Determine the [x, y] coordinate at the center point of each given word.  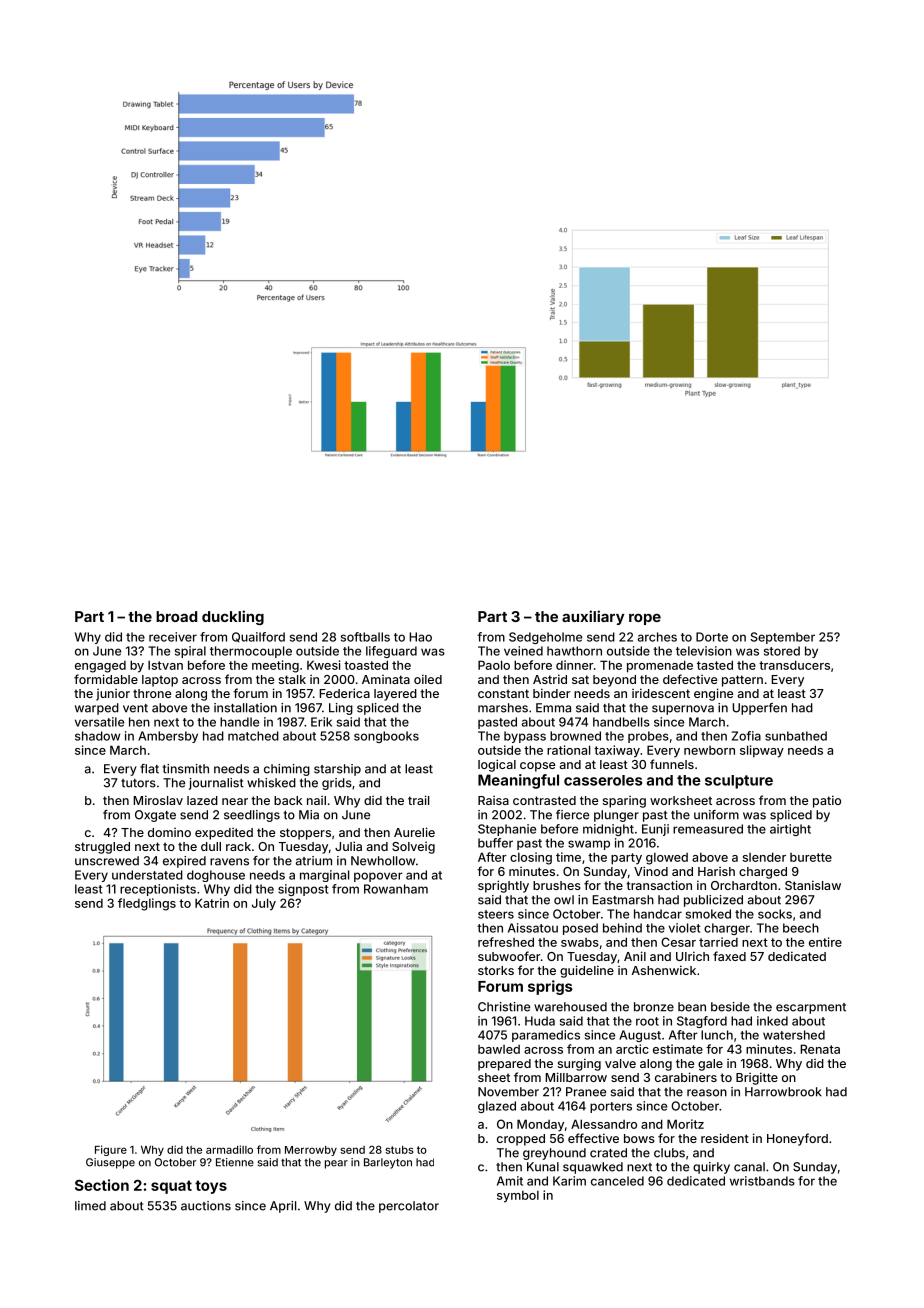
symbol [518, 1197]
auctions [206, 1206]
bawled [499, 1049]
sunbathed [796, 736]
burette [811, 857]
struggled [102, 848]
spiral [190, 652]
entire [825, 942]
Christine [504, 1007]
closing [531, 858]
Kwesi [323, 665]
